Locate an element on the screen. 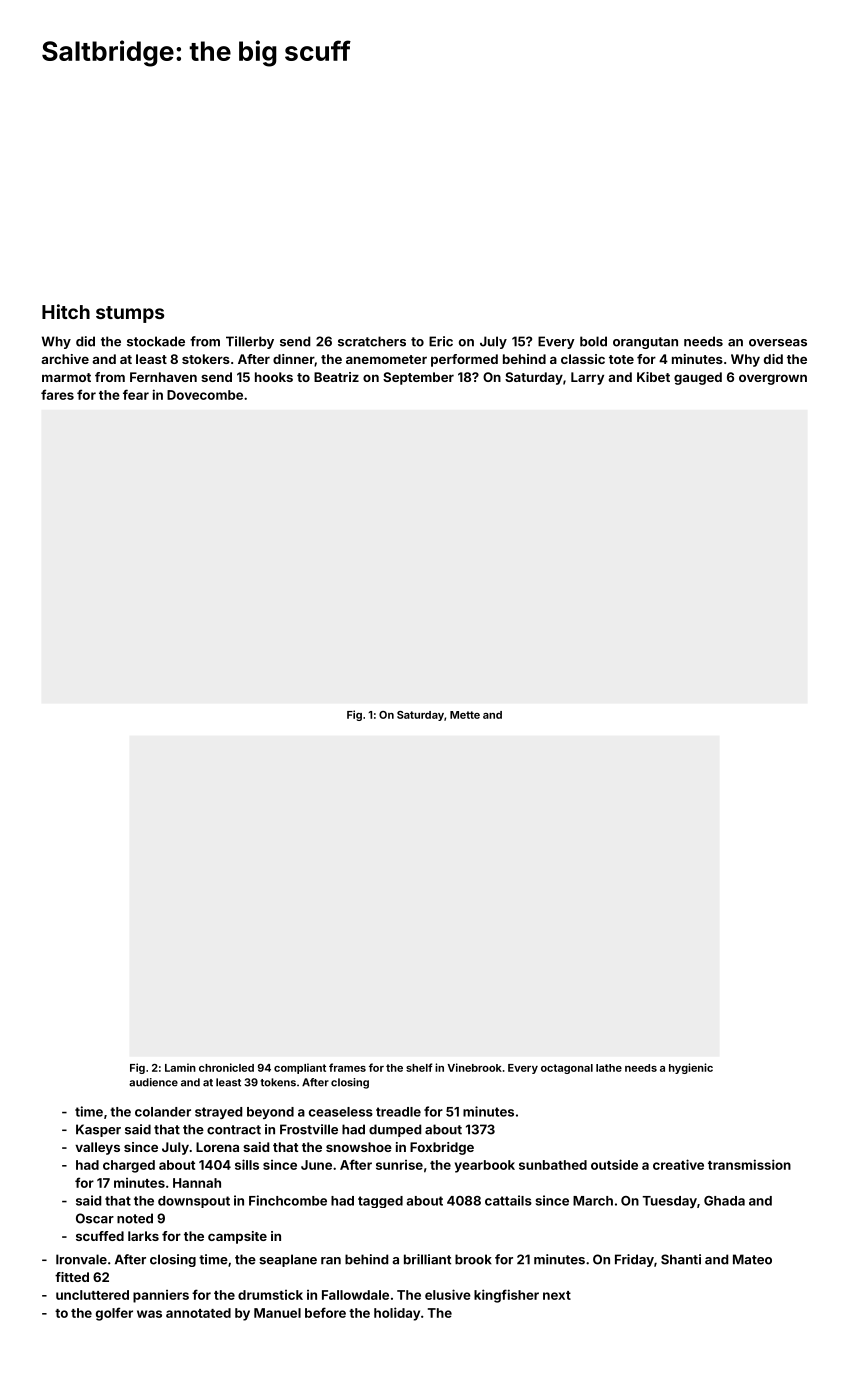  fares is located at coordinates (57, 394).
